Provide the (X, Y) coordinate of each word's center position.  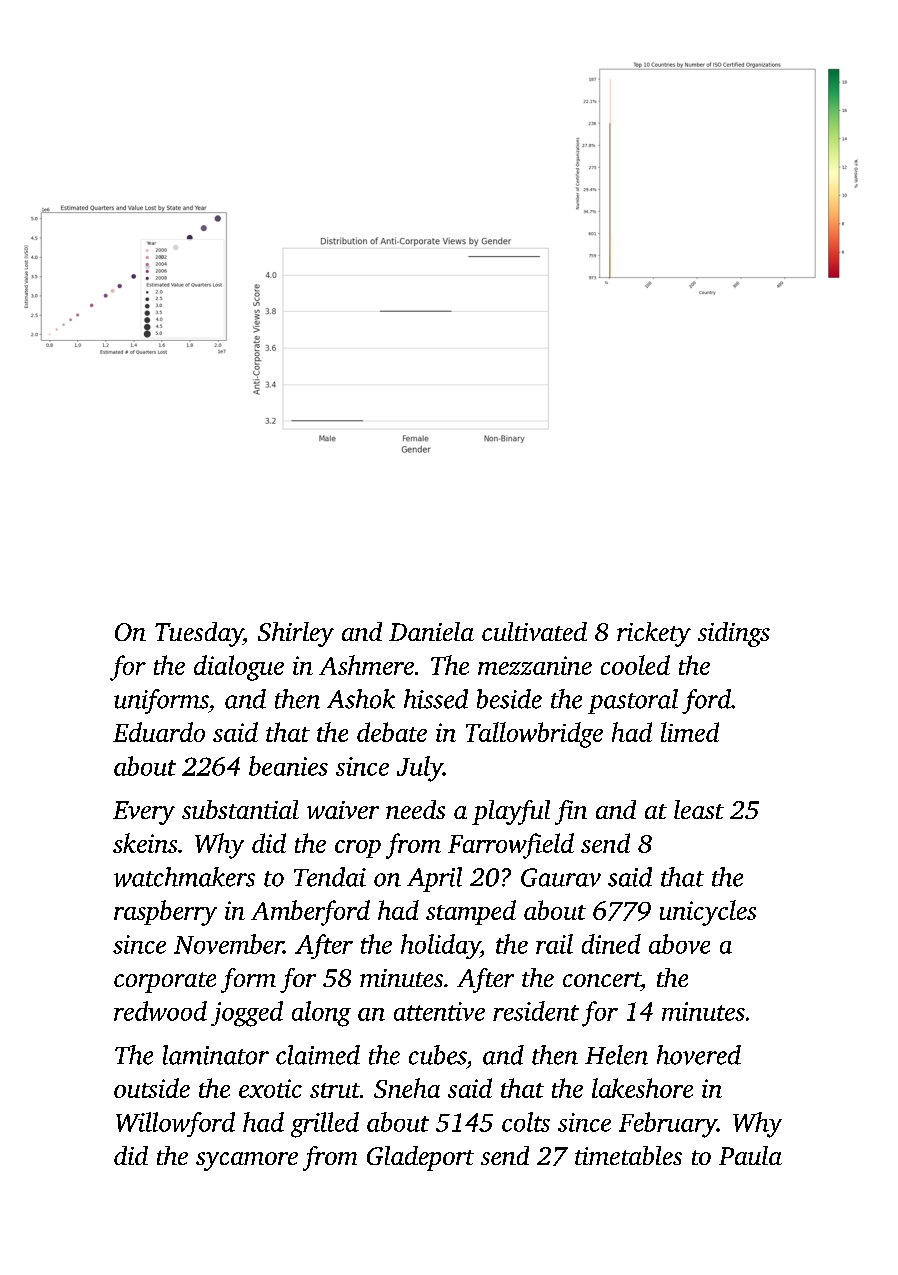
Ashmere (366, 665)
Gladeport (420, 1158)
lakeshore (642, 1088)
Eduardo (159, 732)
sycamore (247, 1161)
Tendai (330, 877)
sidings (734, 634)
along (321, 1014)
